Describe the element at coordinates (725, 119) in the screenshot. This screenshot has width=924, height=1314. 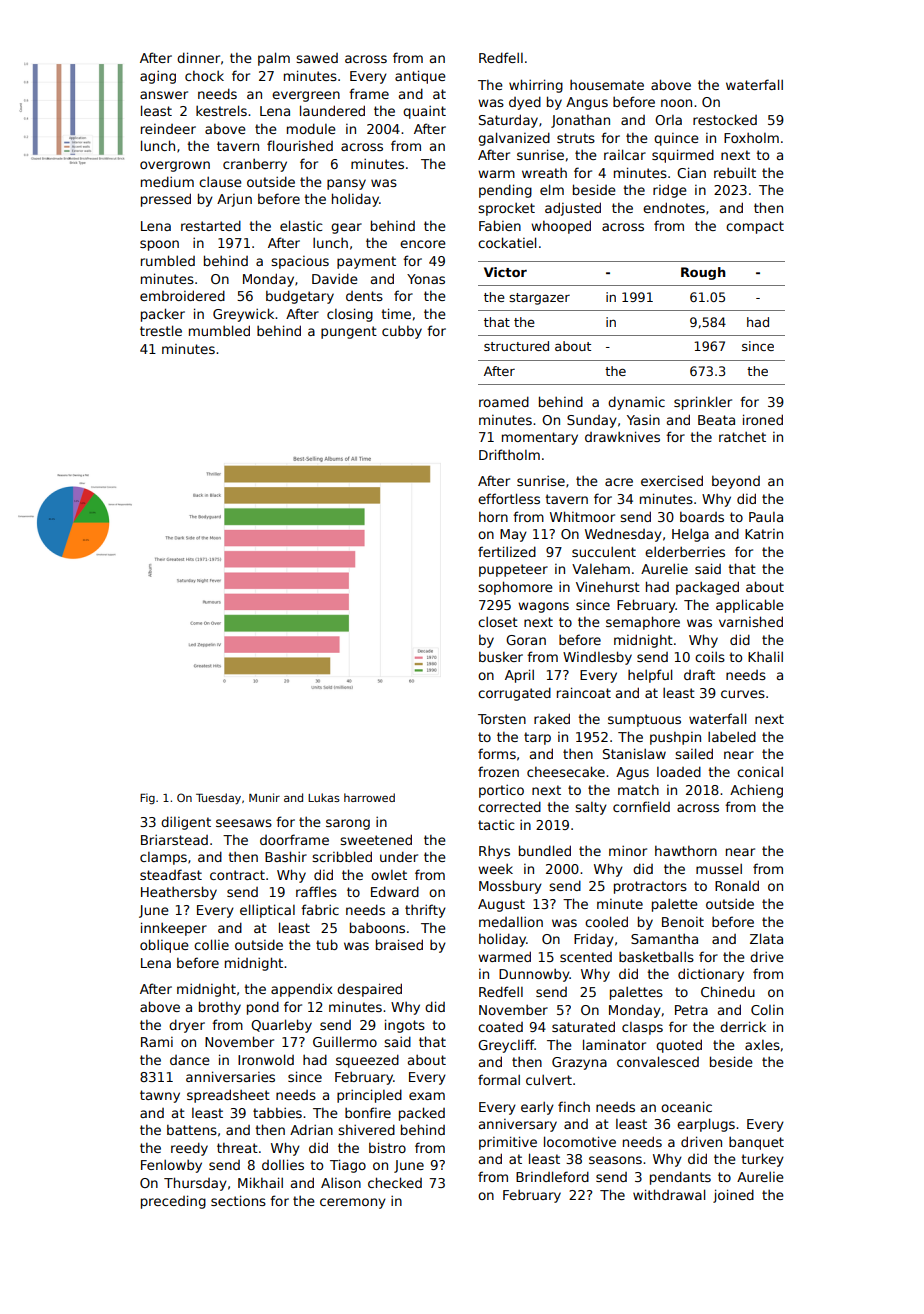
I see `restocked` at that location.
